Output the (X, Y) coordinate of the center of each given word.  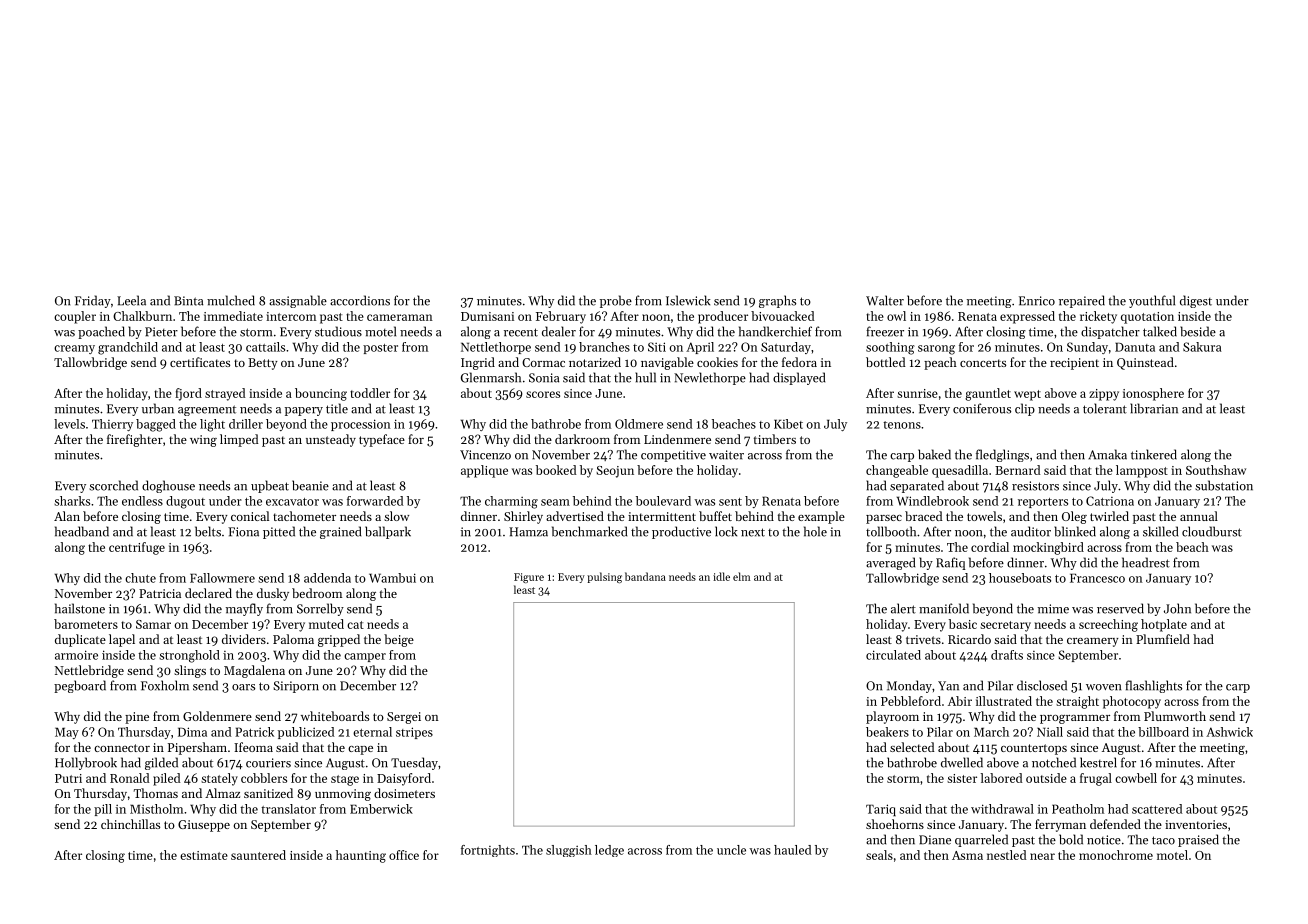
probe (616, 301)
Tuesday (414, 763)
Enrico (1037, 301)
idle (721, 576)
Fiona (243, 532)
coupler (75, 317)
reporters (1043, 503)
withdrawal (1002, 809)
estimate (204, 855)
